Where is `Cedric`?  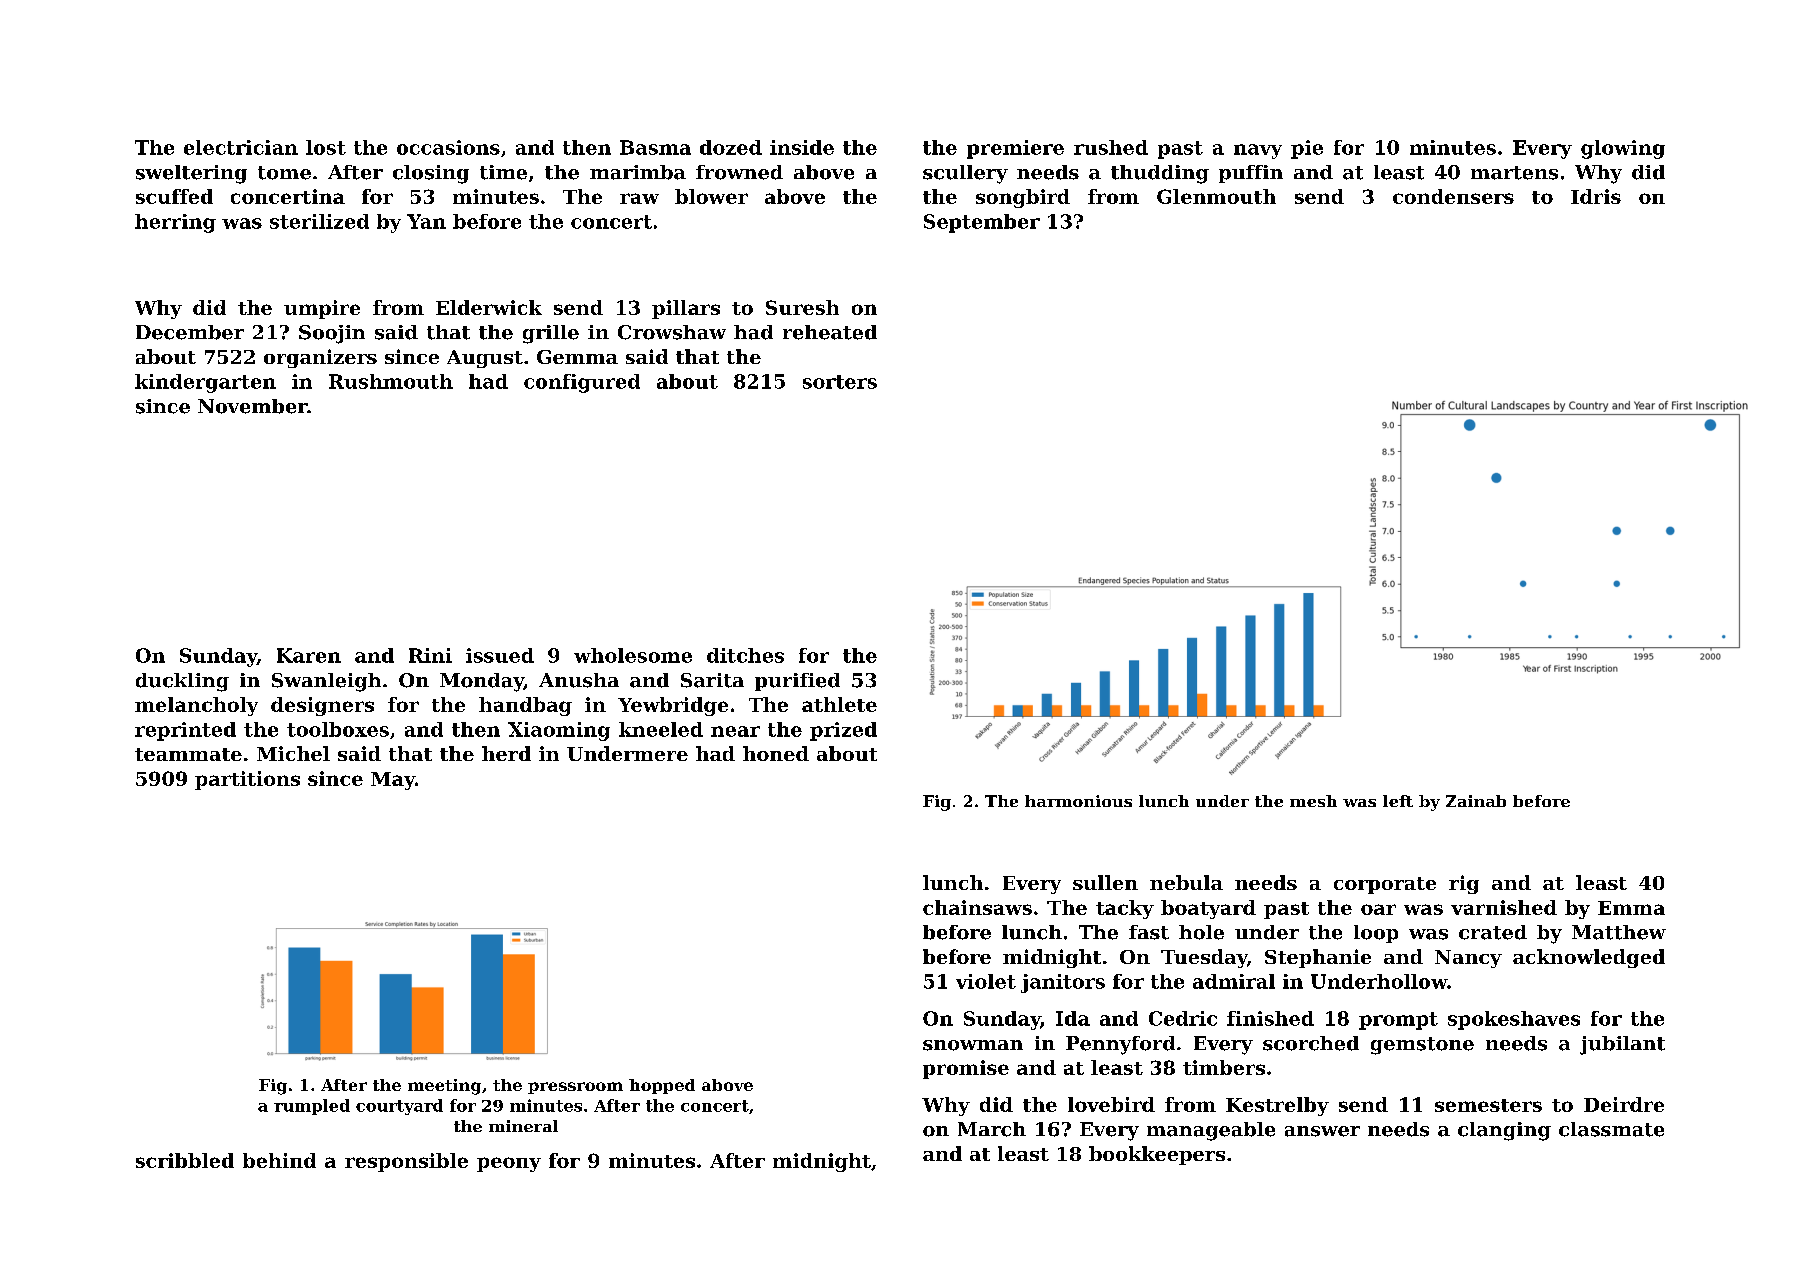
Cedric is located at coordinates (1183, 1018).
